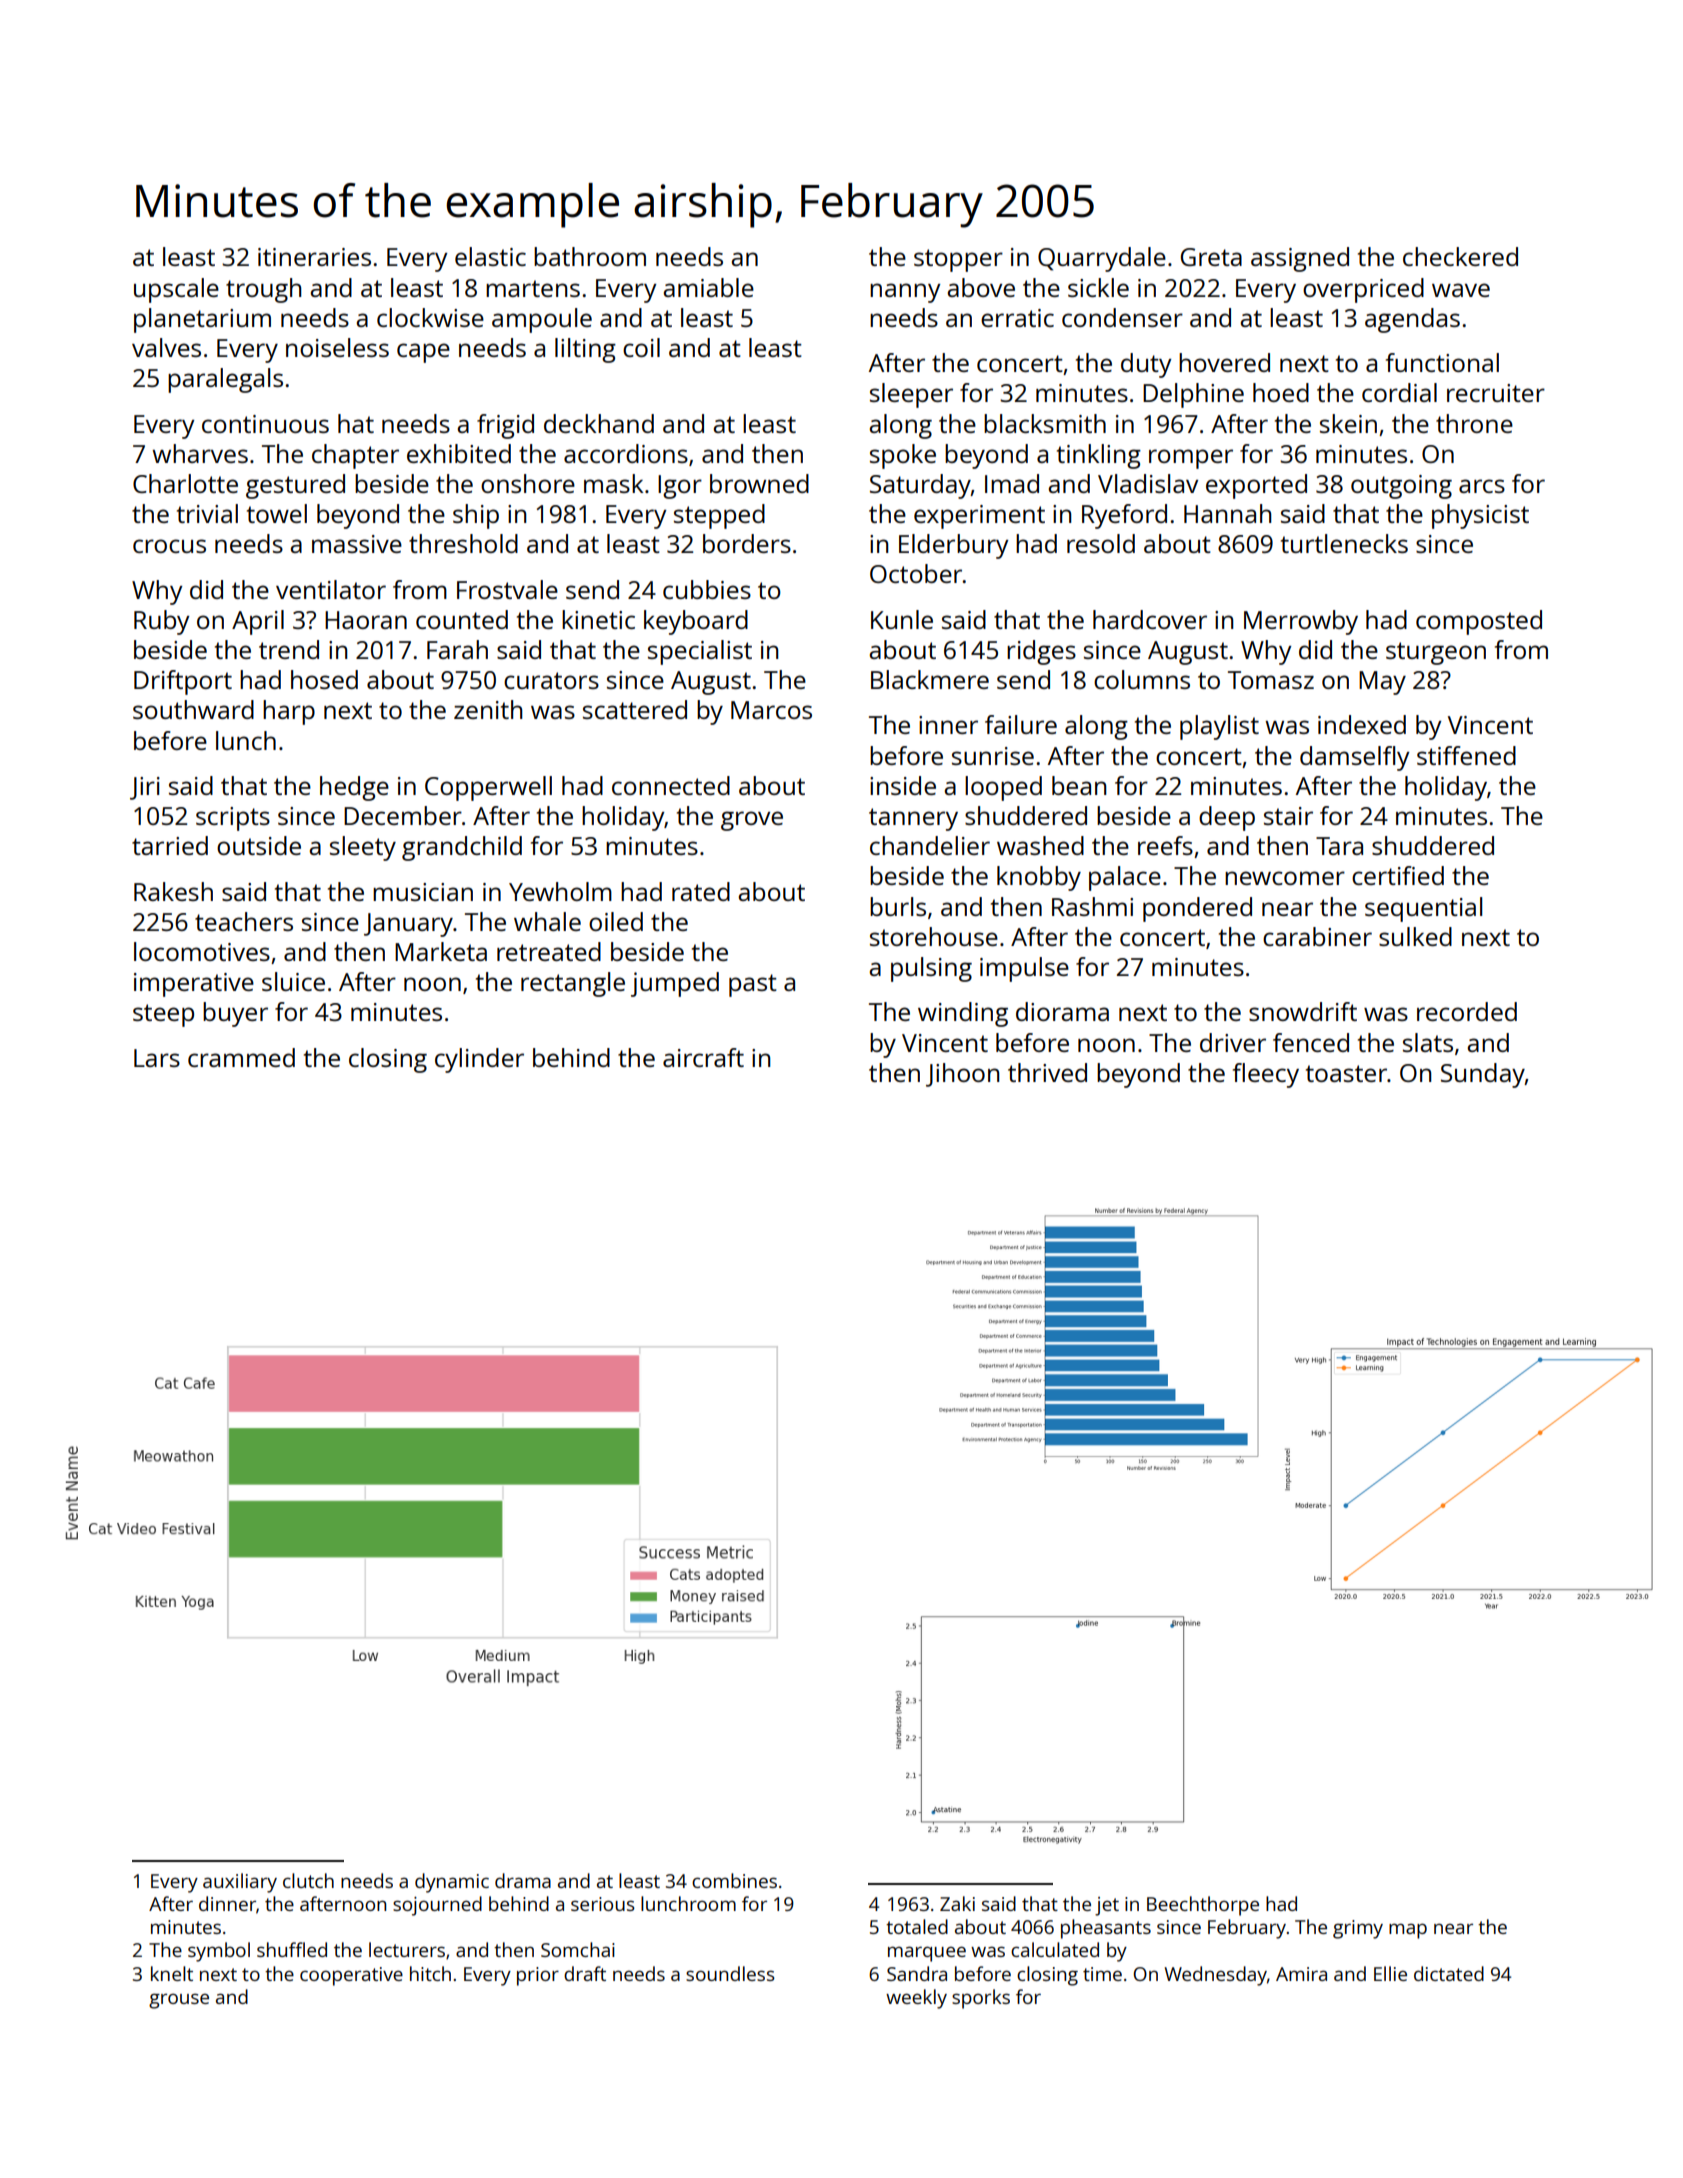 This page has height=2178, width=1683. What do you see at coordinates (962, 1075) in the page?
I see `Jihoon` at bounding box center [962, 1075].
